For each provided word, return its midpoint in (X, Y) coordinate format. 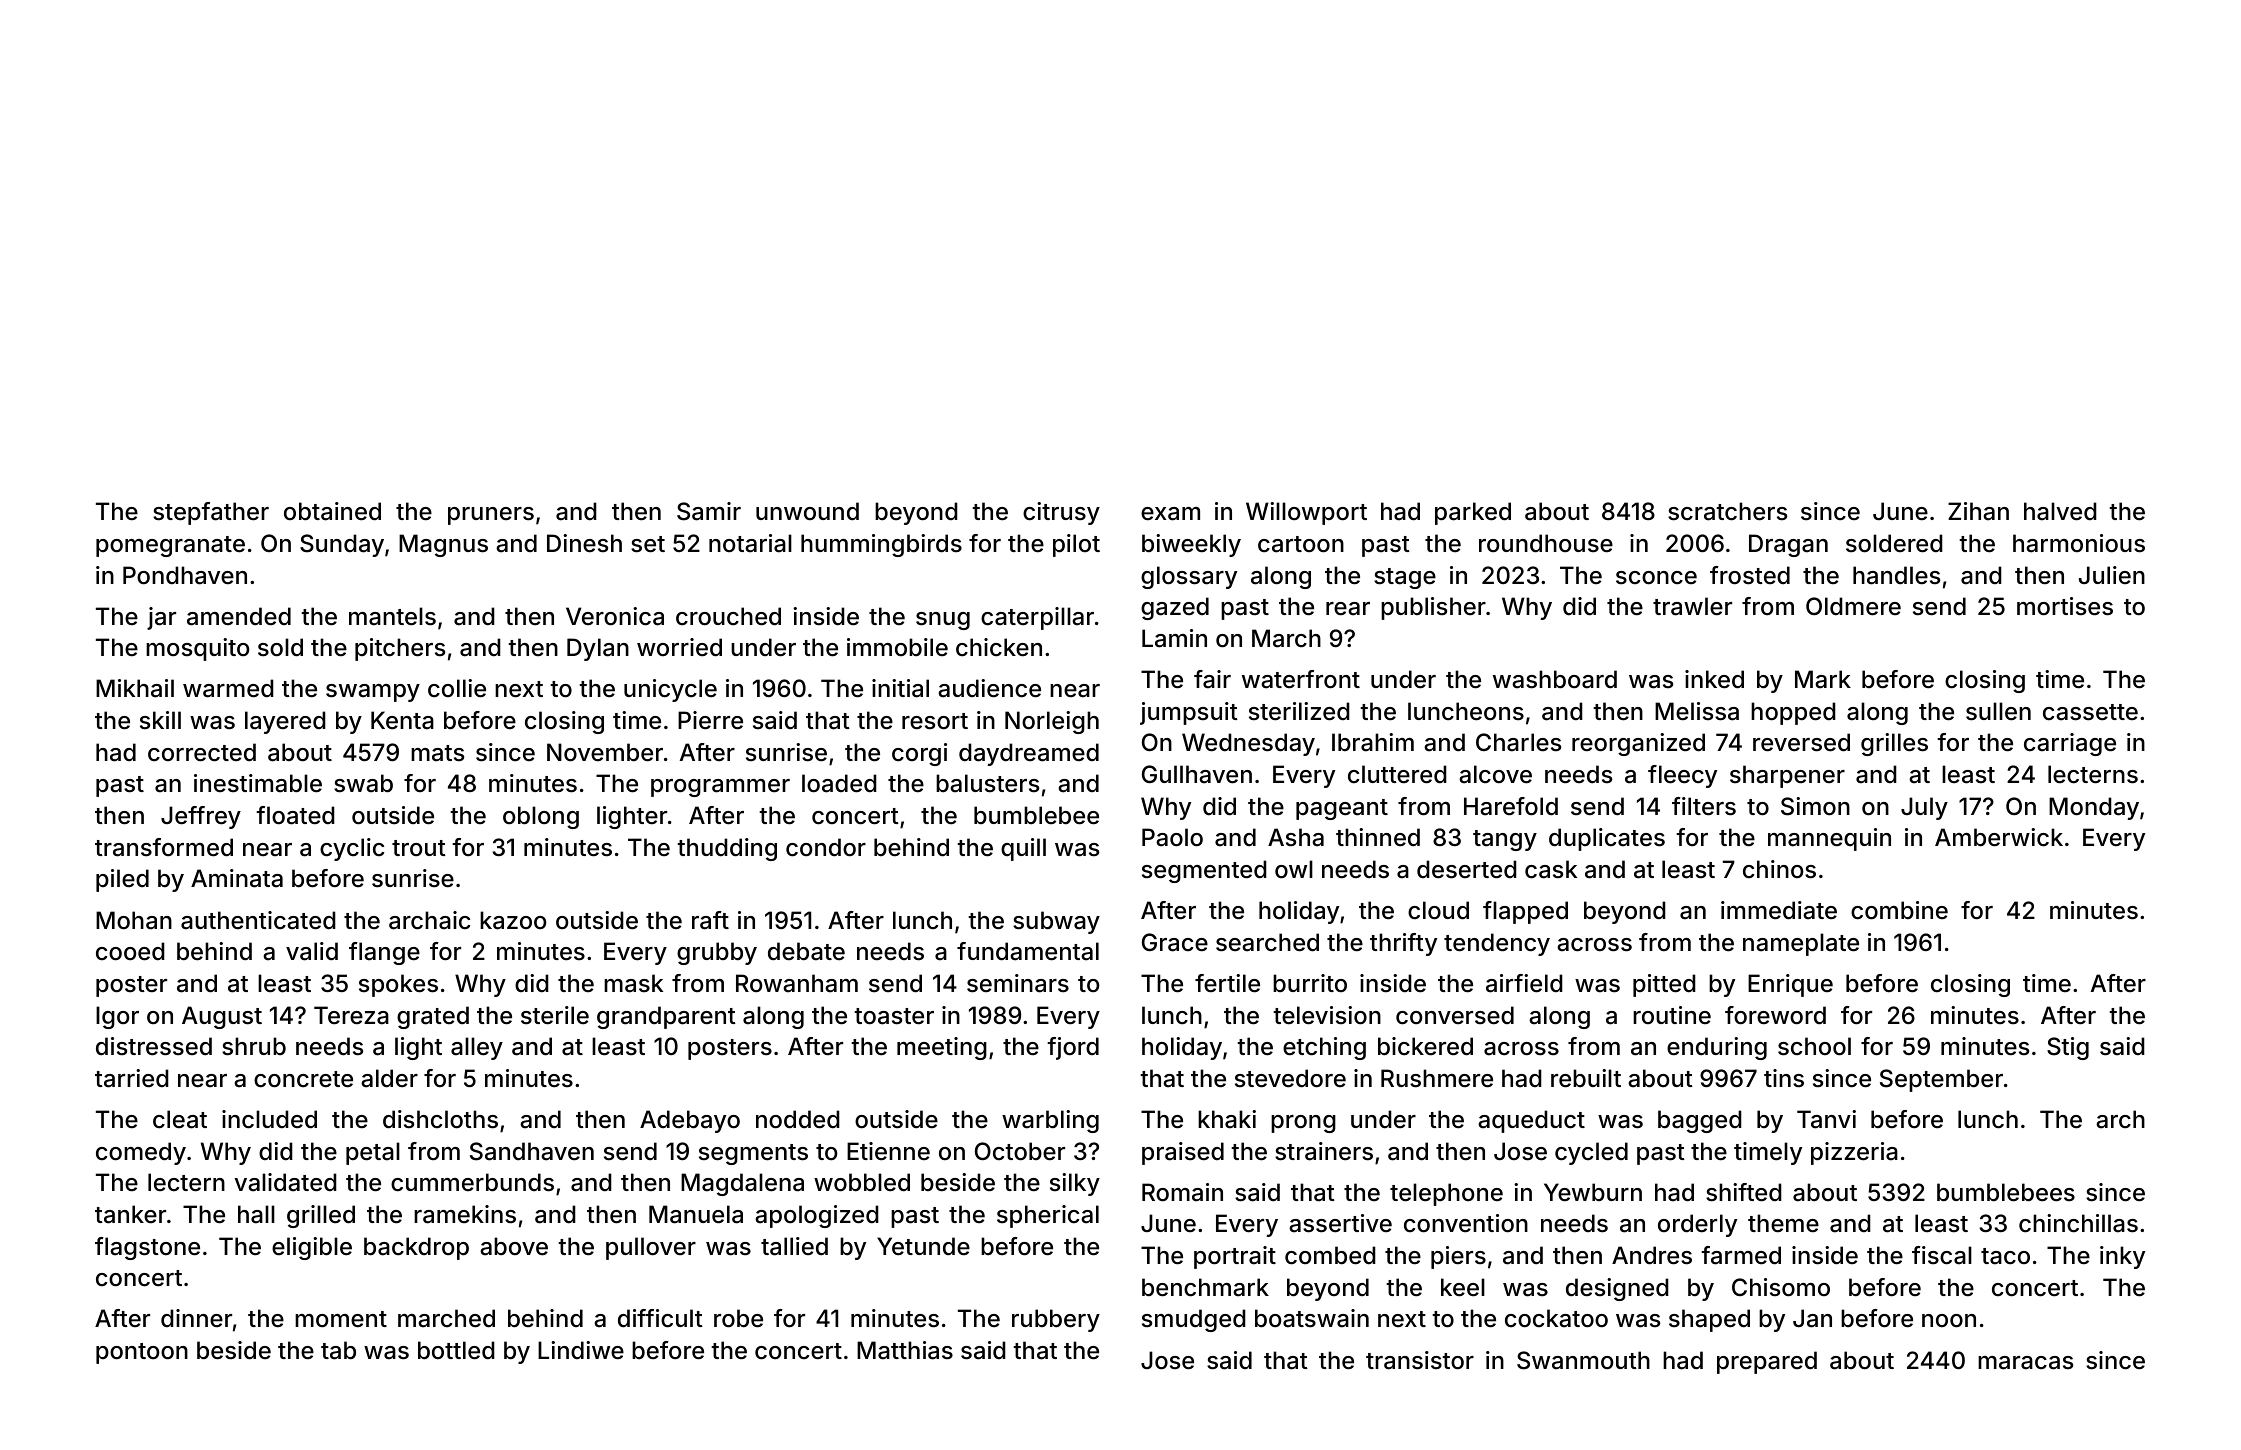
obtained (332, 511)
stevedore (1290, 1078)
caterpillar (1037, 618)
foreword (1775, 1015)
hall (256, 1214)
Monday (2094, 808)
